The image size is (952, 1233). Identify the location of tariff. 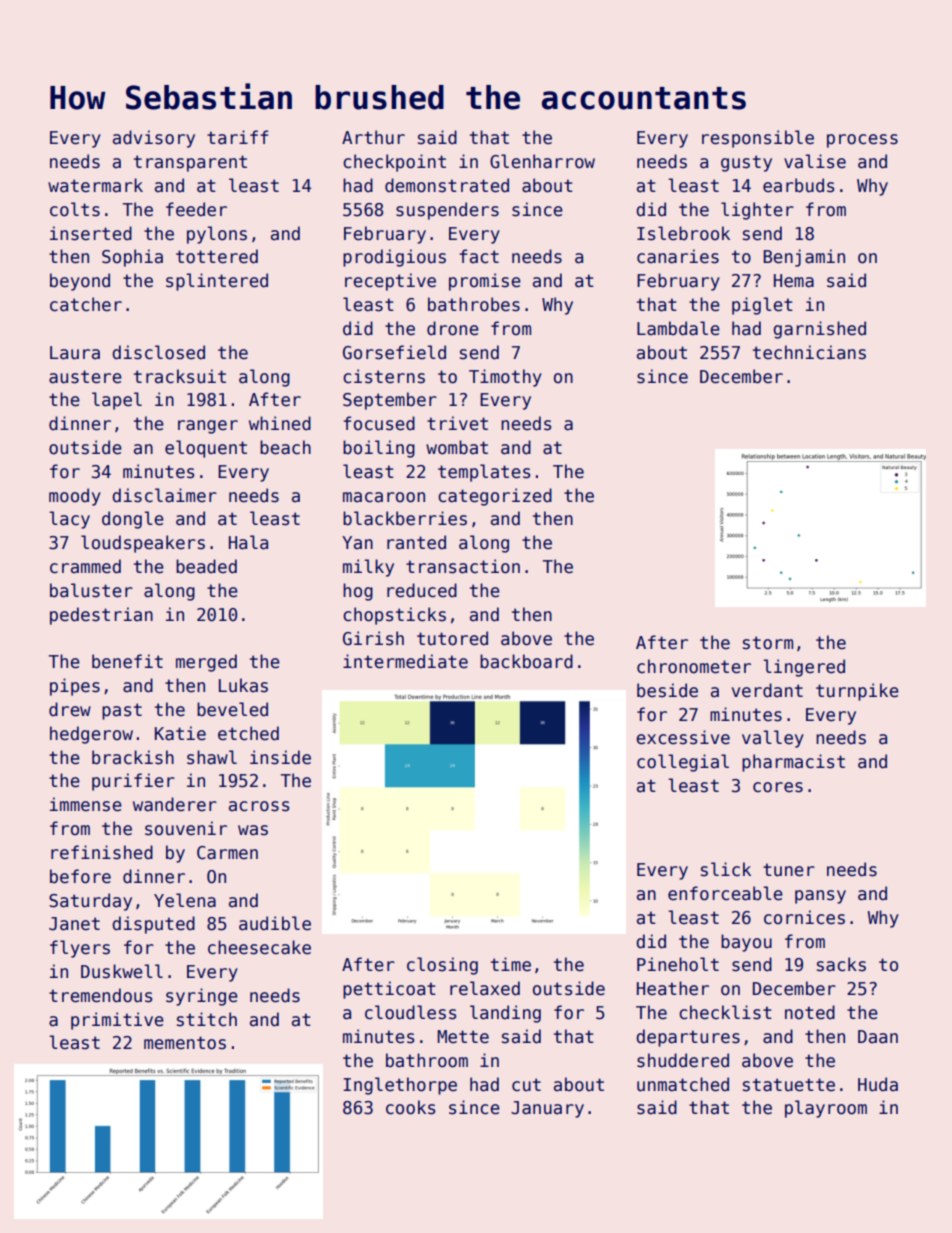
(237, 137).
